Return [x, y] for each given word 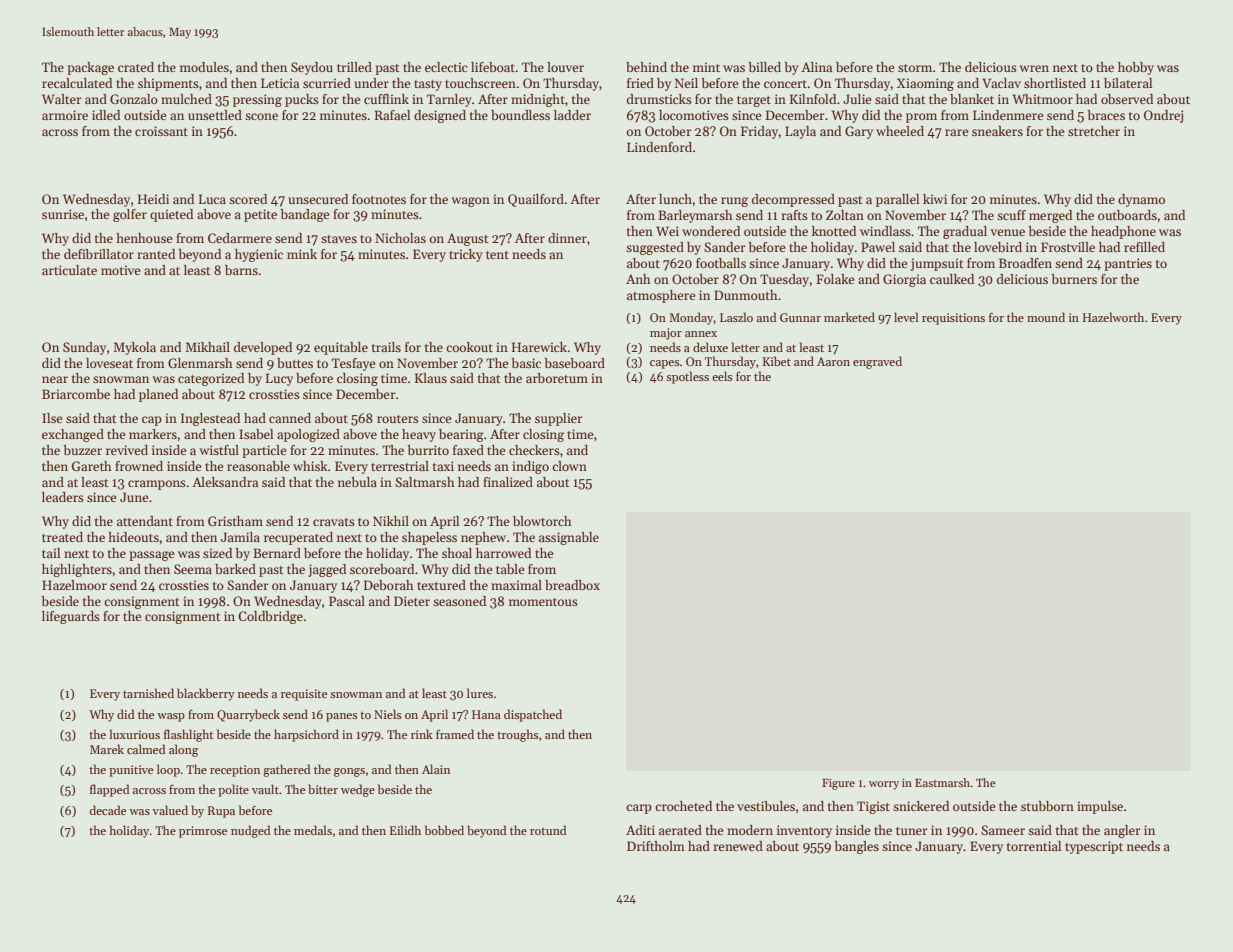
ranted [156, 254]
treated [62, 537]
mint [706, 67]
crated [136, 67]
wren [1034, 68]
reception [235, 771]
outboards [1127, 215]
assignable [569, 538]
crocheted [683, 806]
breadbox [572, 585]
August [468, 239]
